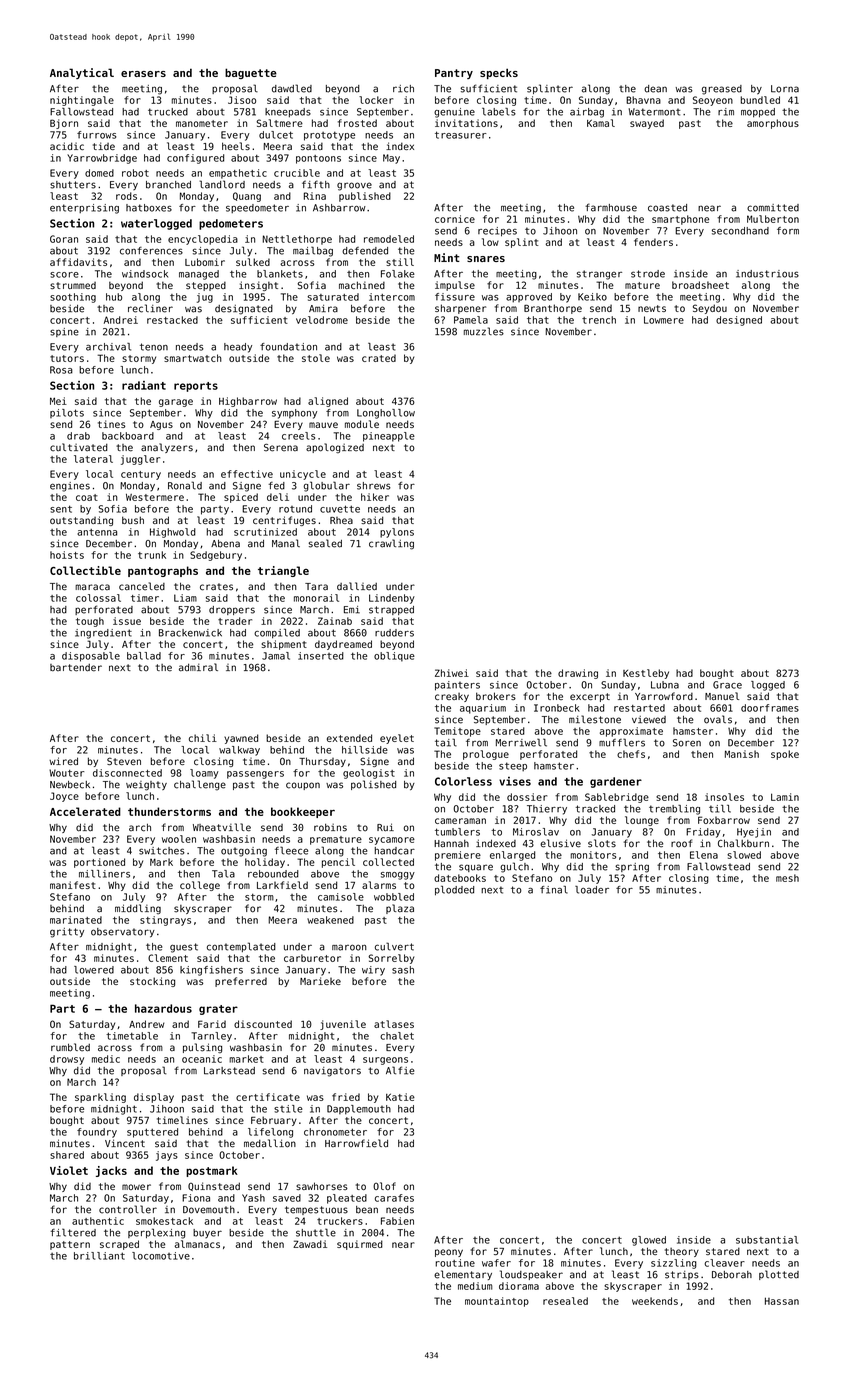 The width and height of the screenshot is (849, 1400). I want to click on Seydou, so click(710, 309).
